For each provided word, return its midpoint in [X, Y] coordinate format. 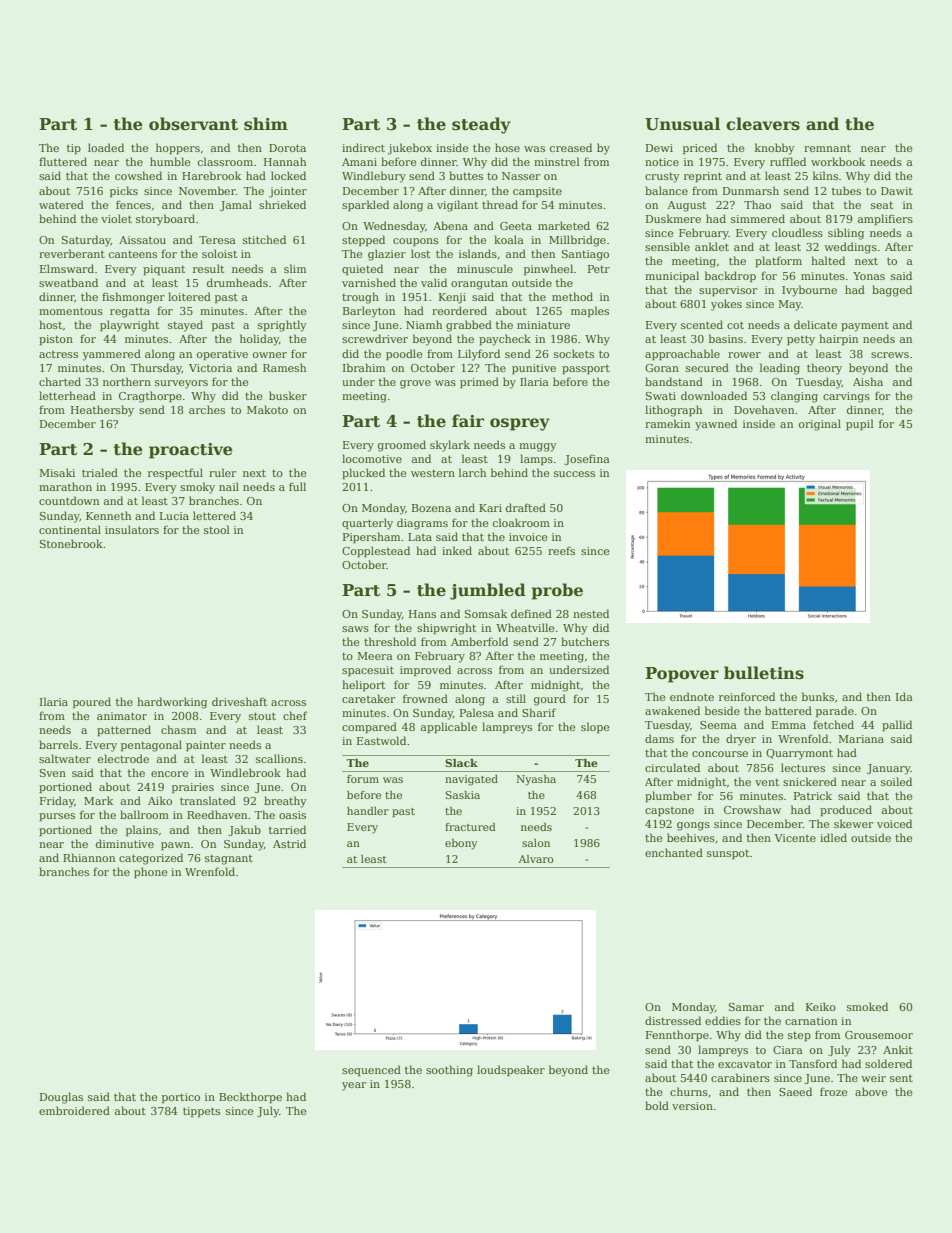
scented [702, 324]
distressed [673, 1020]
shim [266, 124]
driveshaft [239, 701]
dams [659, 738]
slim [295, 268]
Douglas [61, 1098]
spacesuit [368, 671]
